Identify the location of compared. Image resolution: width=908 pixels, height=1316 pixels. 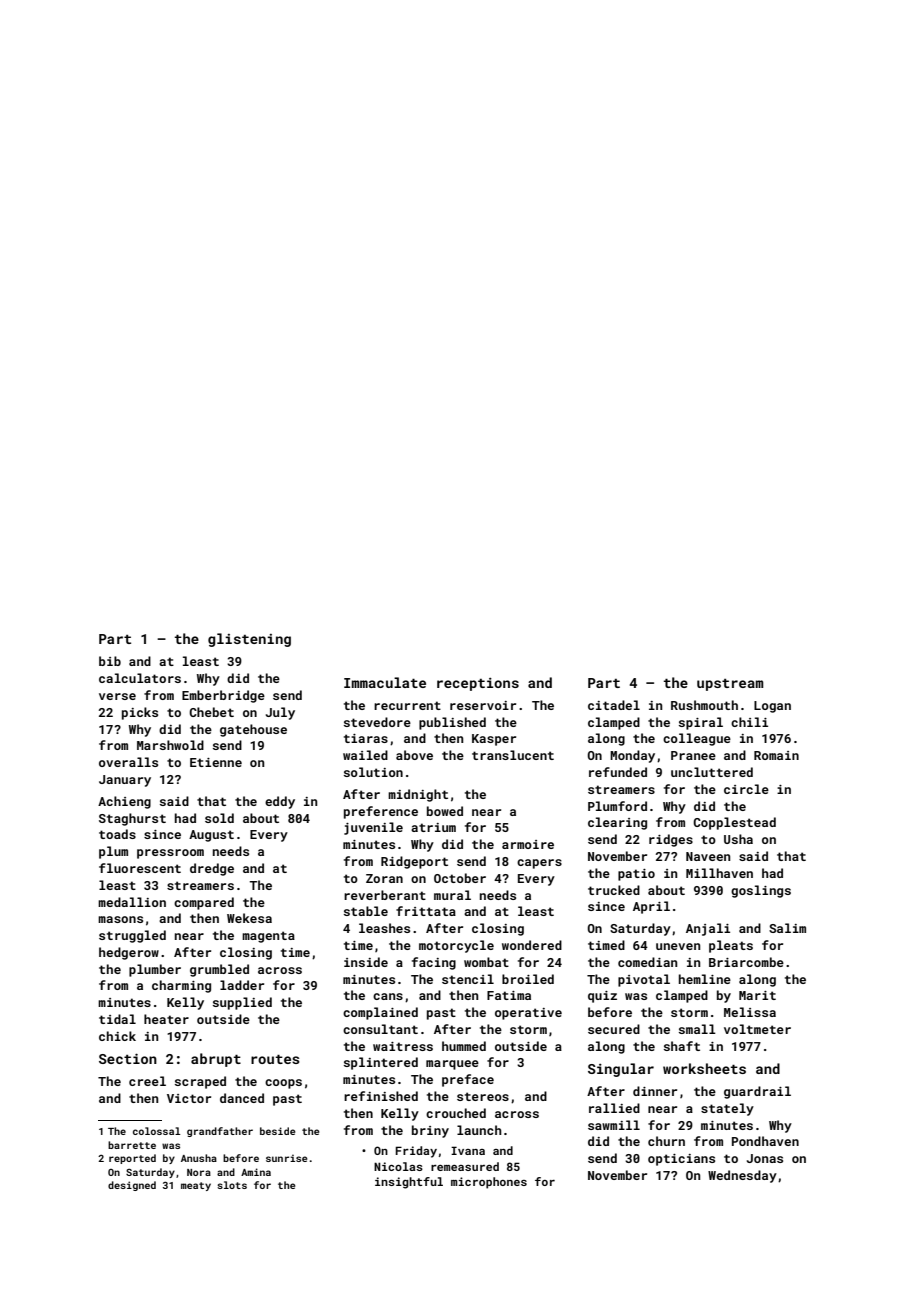
(204, 903).
